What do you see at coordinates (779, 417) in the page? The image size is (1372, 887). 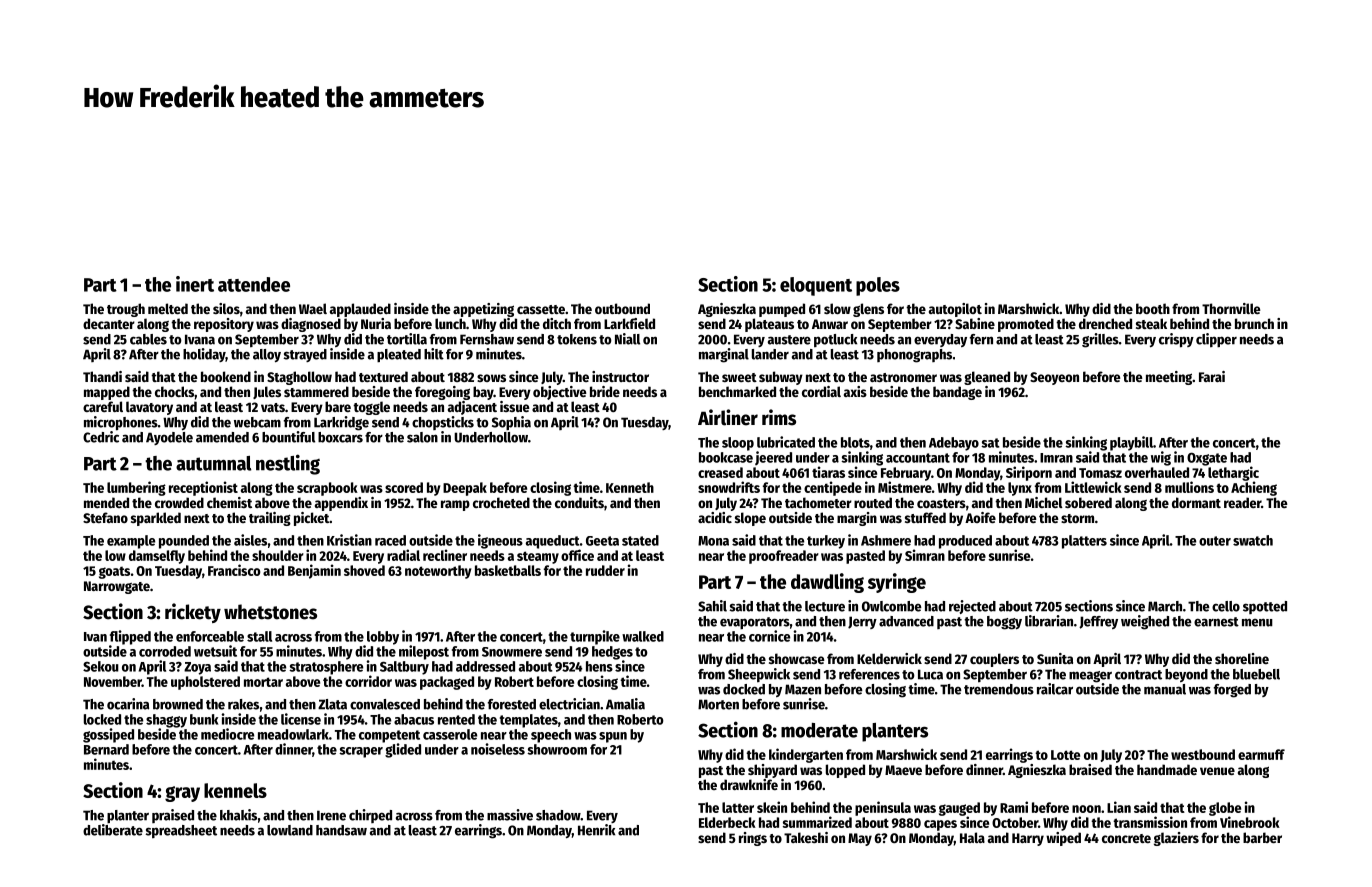 I see `rims` at bounding box center [779, 417].
